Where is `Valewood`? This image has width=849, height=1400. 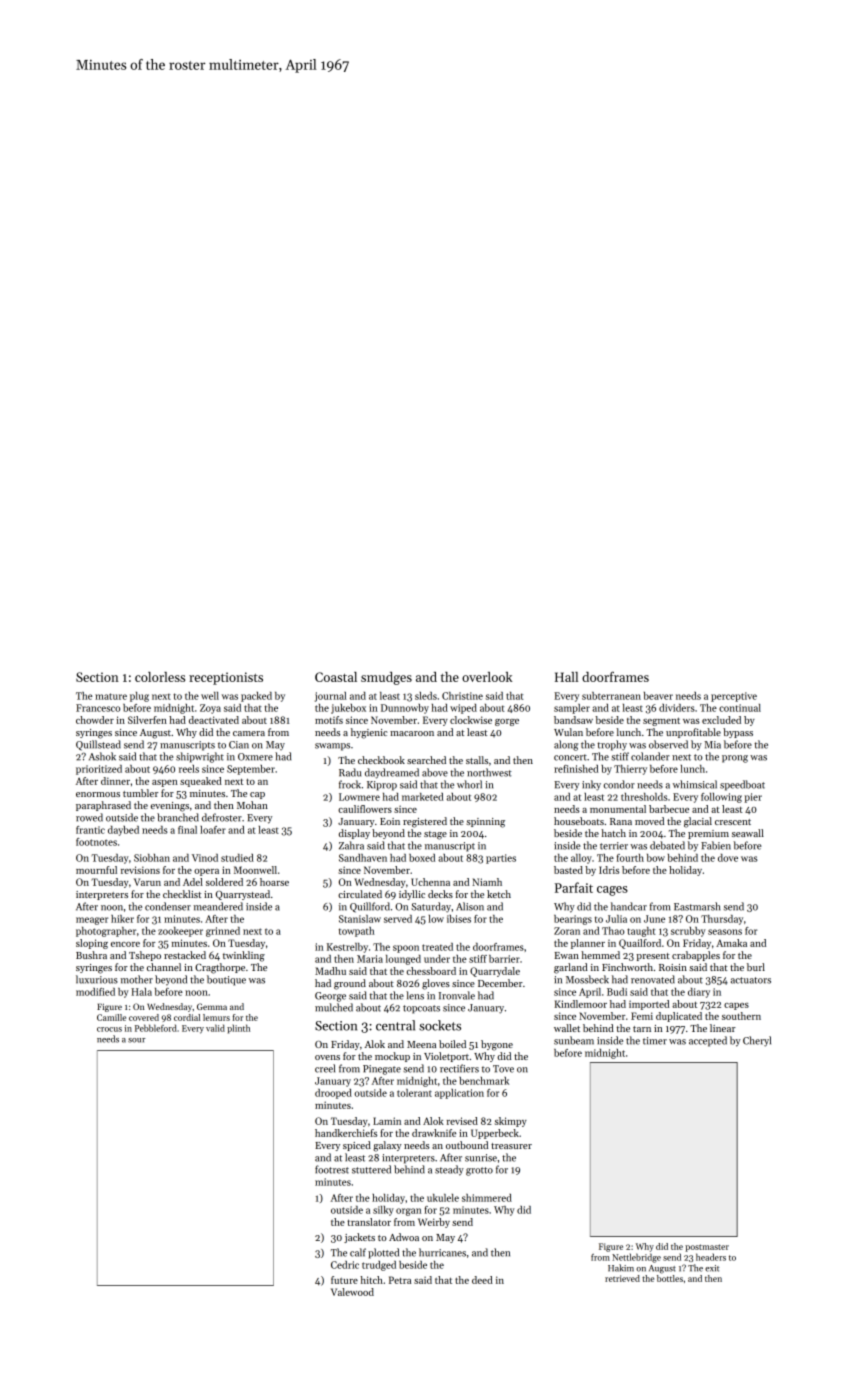 Valewood is located at coordinates (352, 1292).
